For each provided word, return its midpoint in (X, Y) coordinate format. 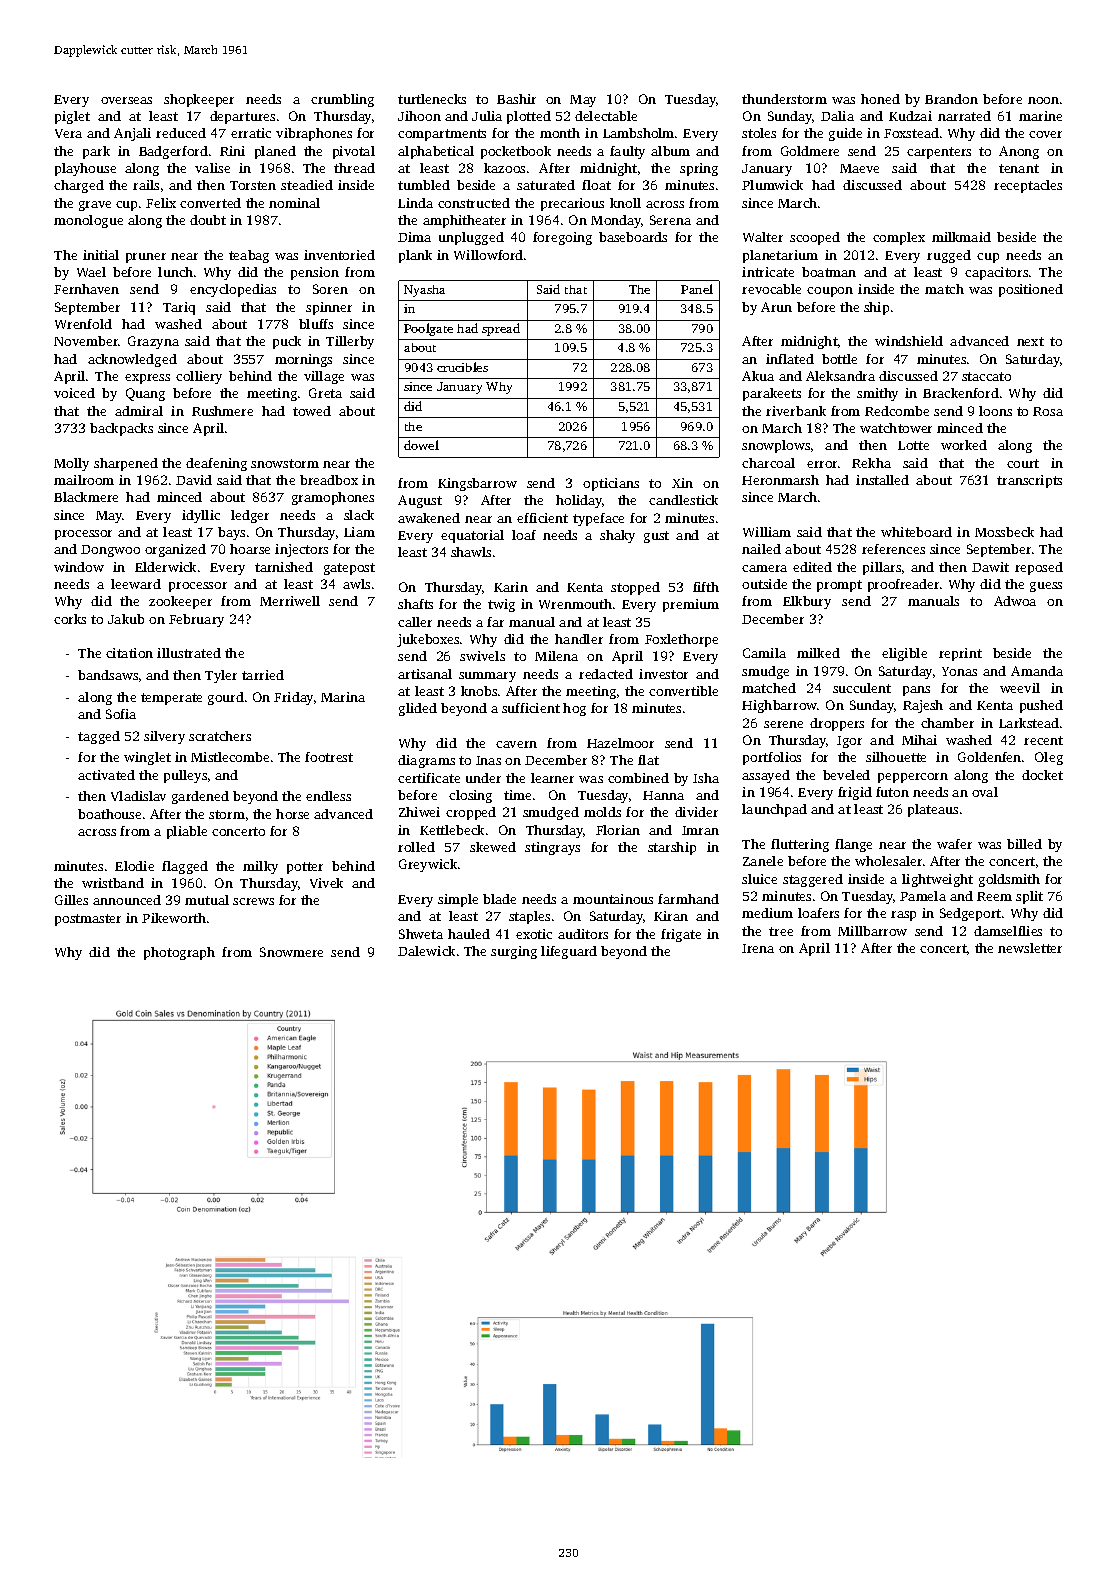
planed (275, 152)
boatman (829, 272)
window (79, 567)
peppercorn (913, 778)
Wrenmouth (575, 604)
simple (458, 900)
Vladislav (138, 796)
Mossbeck (1004, 532)
